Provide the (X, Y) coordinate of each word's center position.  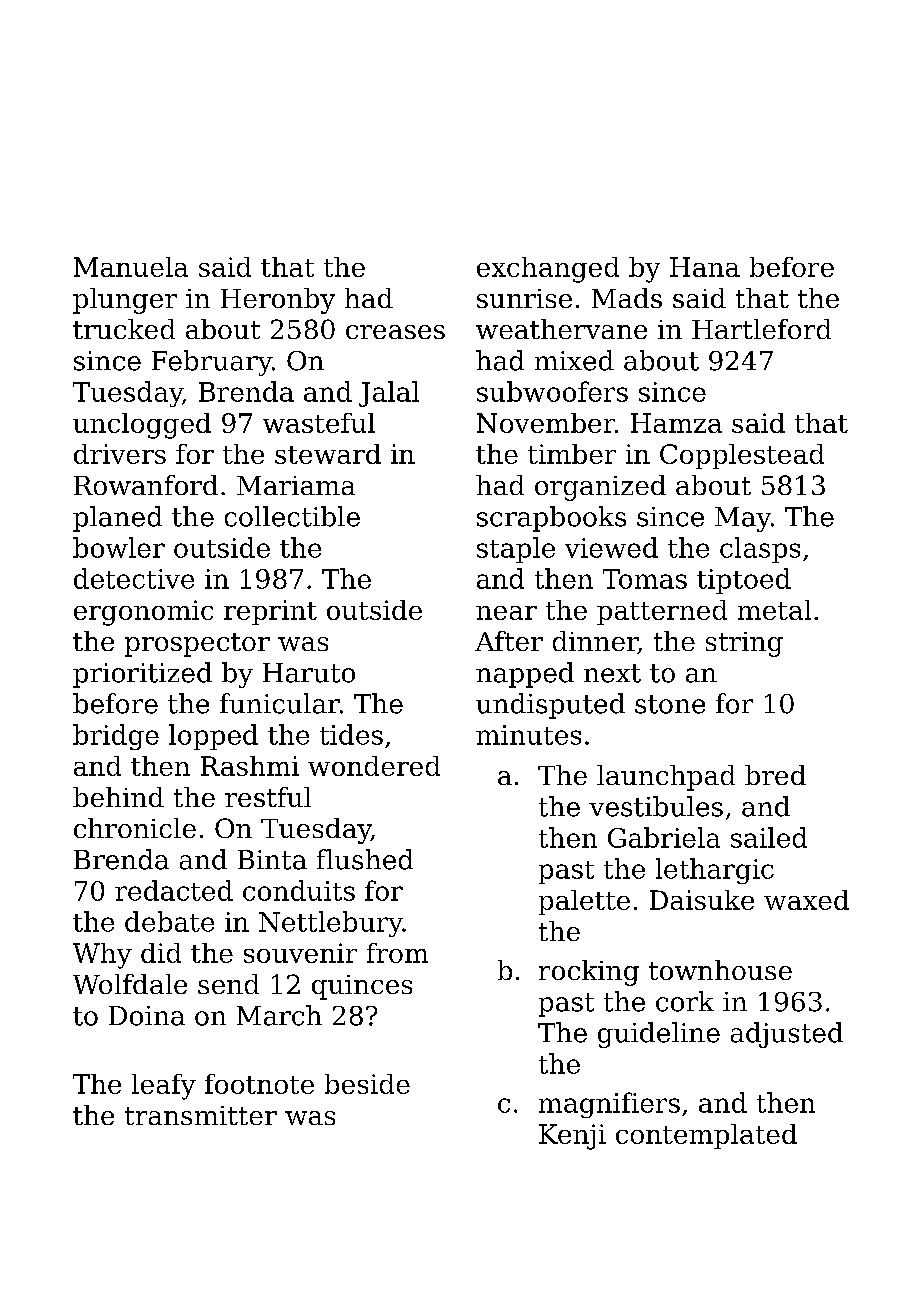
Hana (705, 267)
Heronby (278, 301)
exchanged (548, 270)
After (509, 641)
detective (134, 578)
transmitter (201, 1115)
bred (775, 775)
